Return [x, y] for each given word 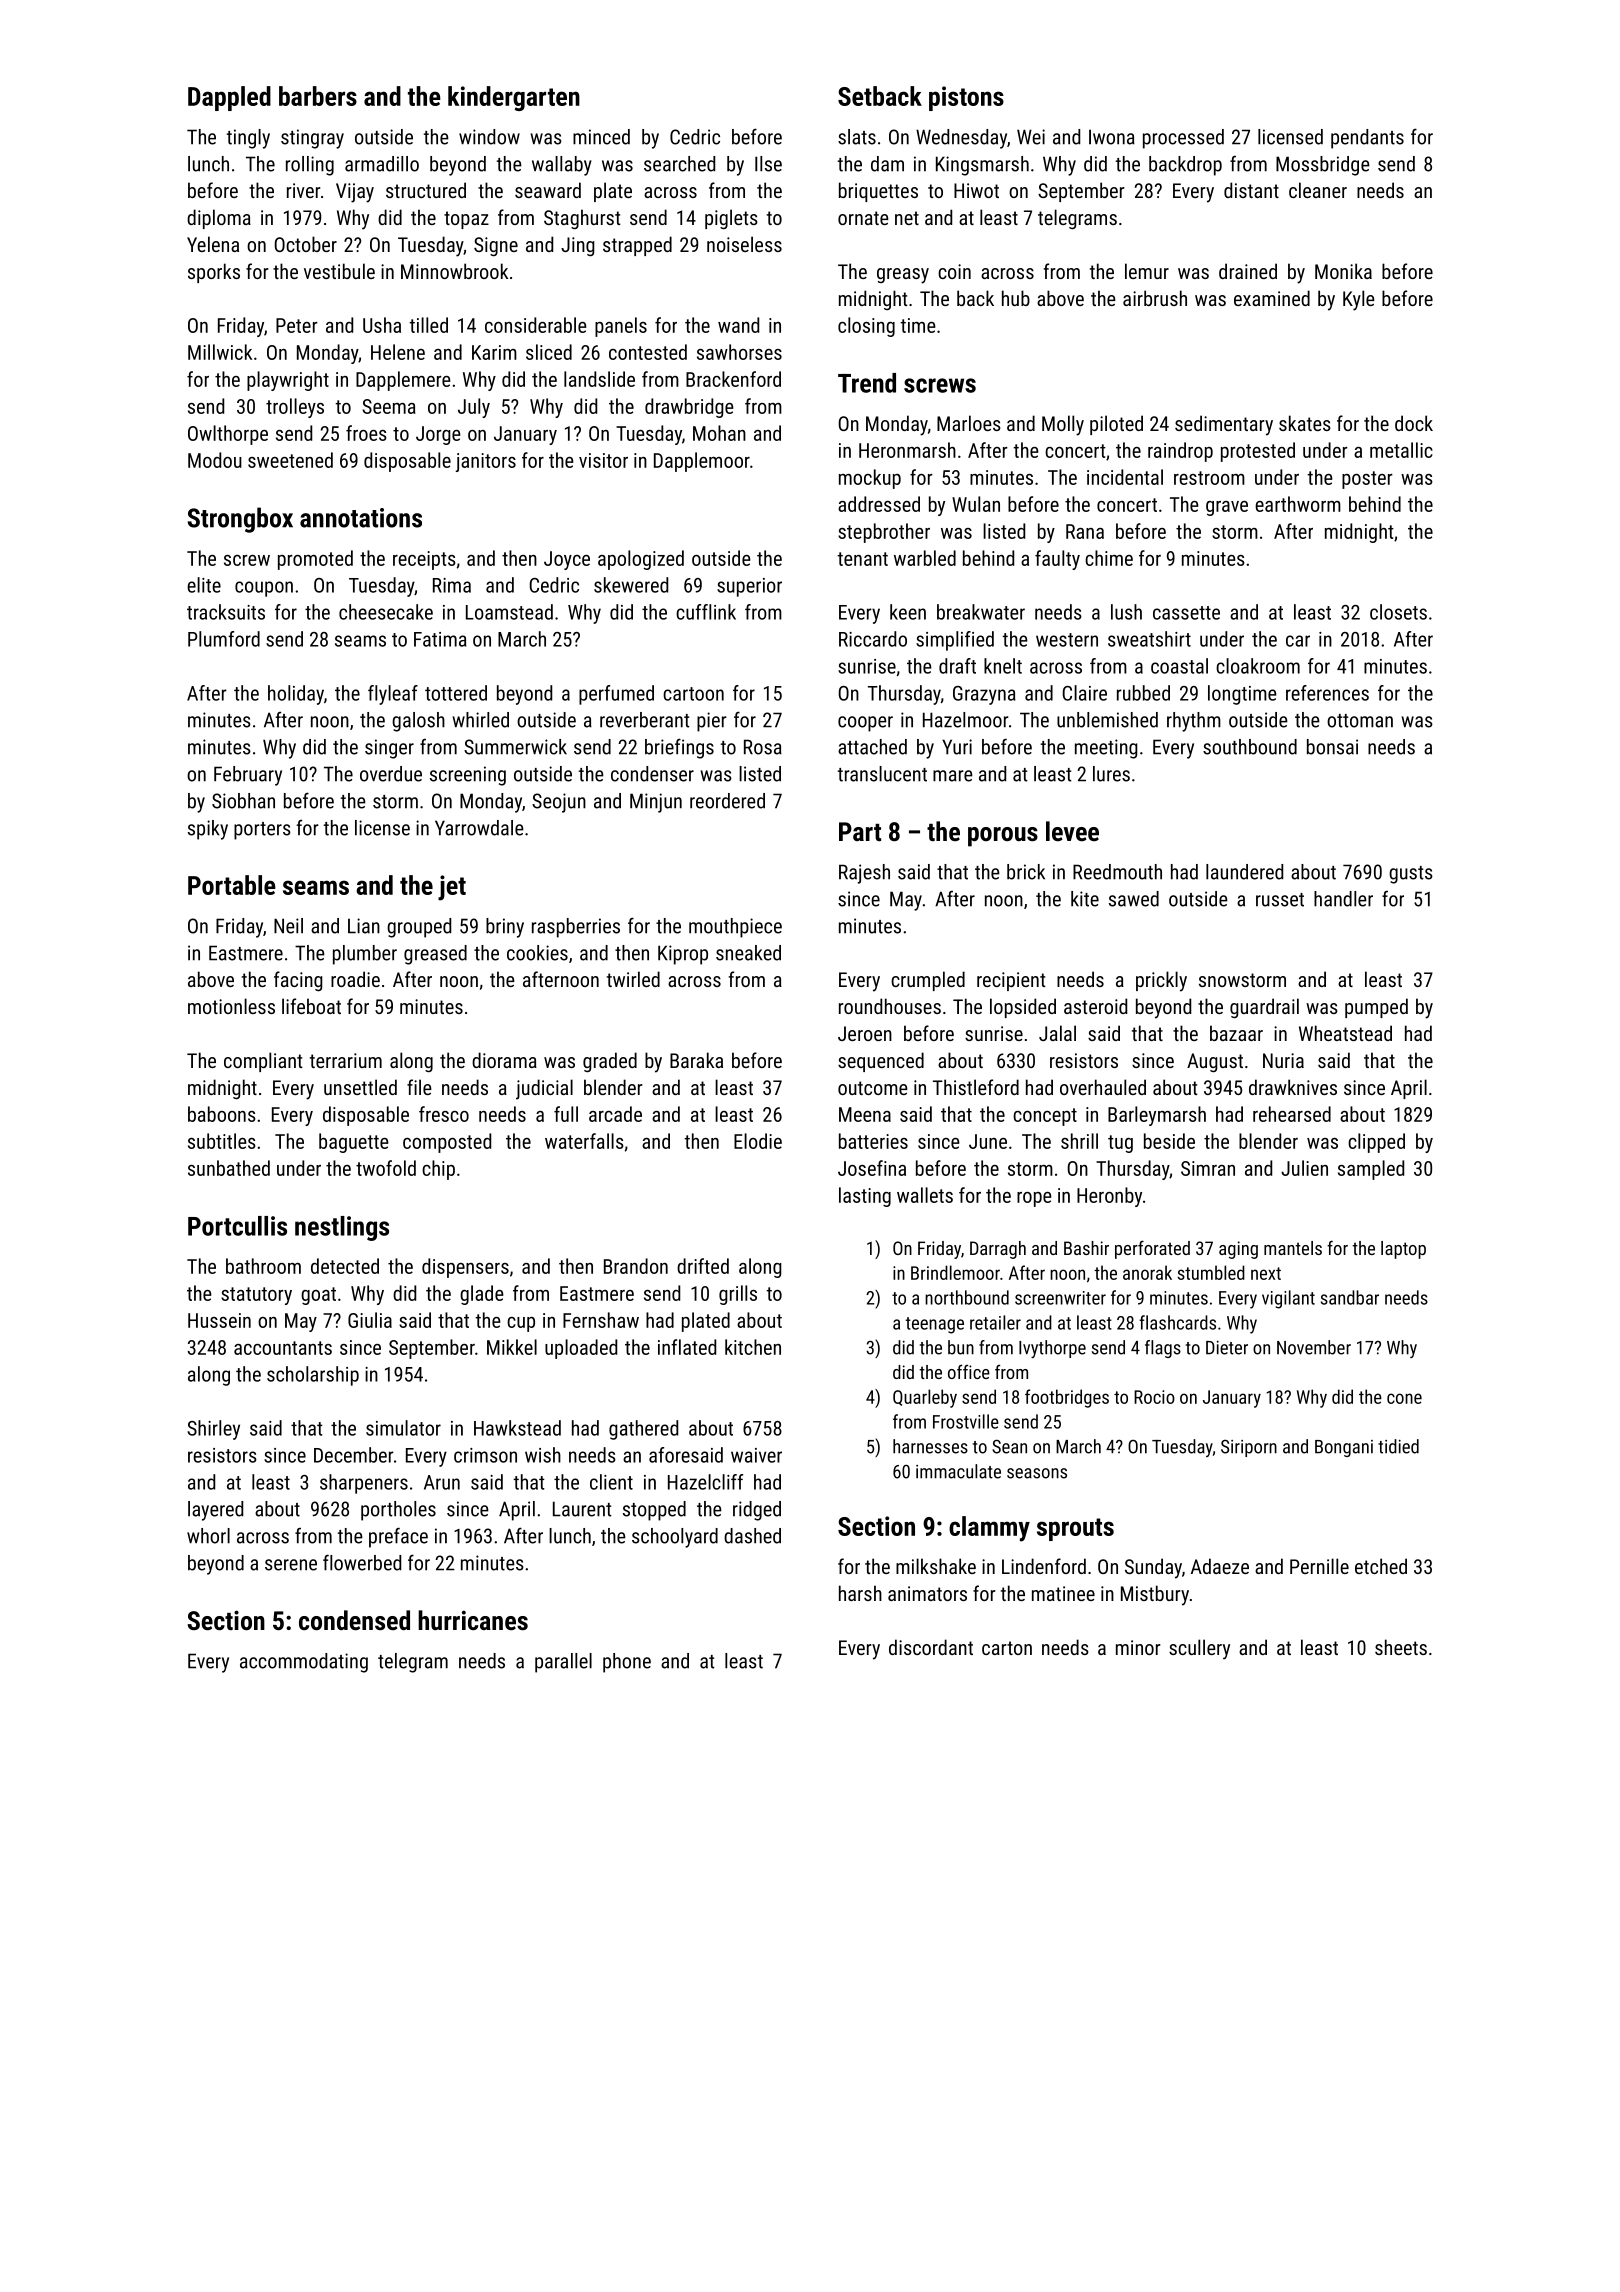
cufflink [706, 612]
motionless [231, 1006]
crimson [485, 1455]
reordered [727, 801]
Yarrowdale [479, 828]
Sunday [1153, 1568]
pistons [966, 98]
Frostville [966, 1421]
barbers [318, 96]
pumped [1376, 1008]
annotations [361, 518]
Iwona [1112, 137]
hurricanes [473, 1620]
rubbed [1143, 693]
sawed [1134, 899]
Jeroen [865, 1033]
